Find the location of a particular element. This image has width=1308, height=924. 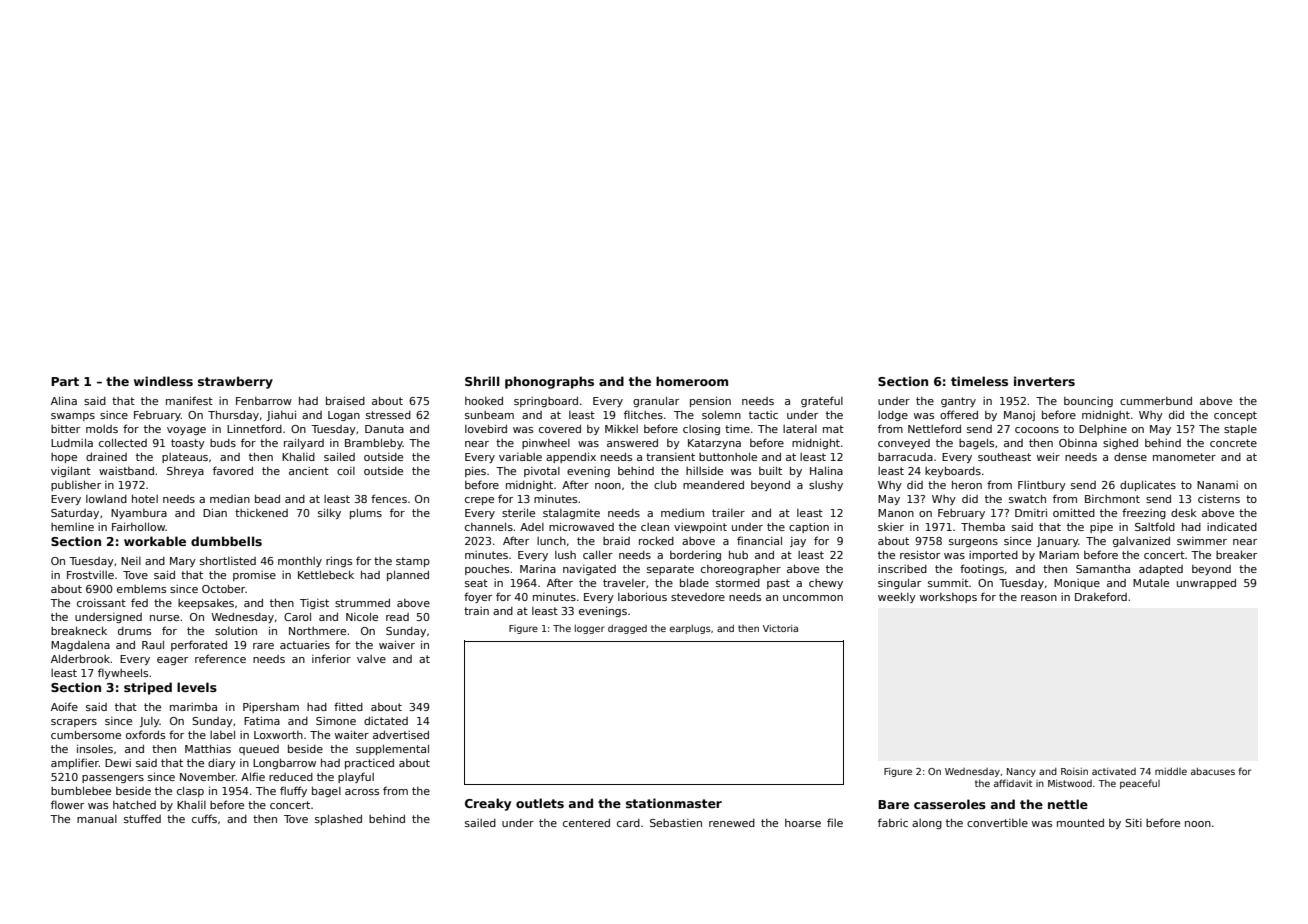

omitted is located at coordinates (1074, 512).
